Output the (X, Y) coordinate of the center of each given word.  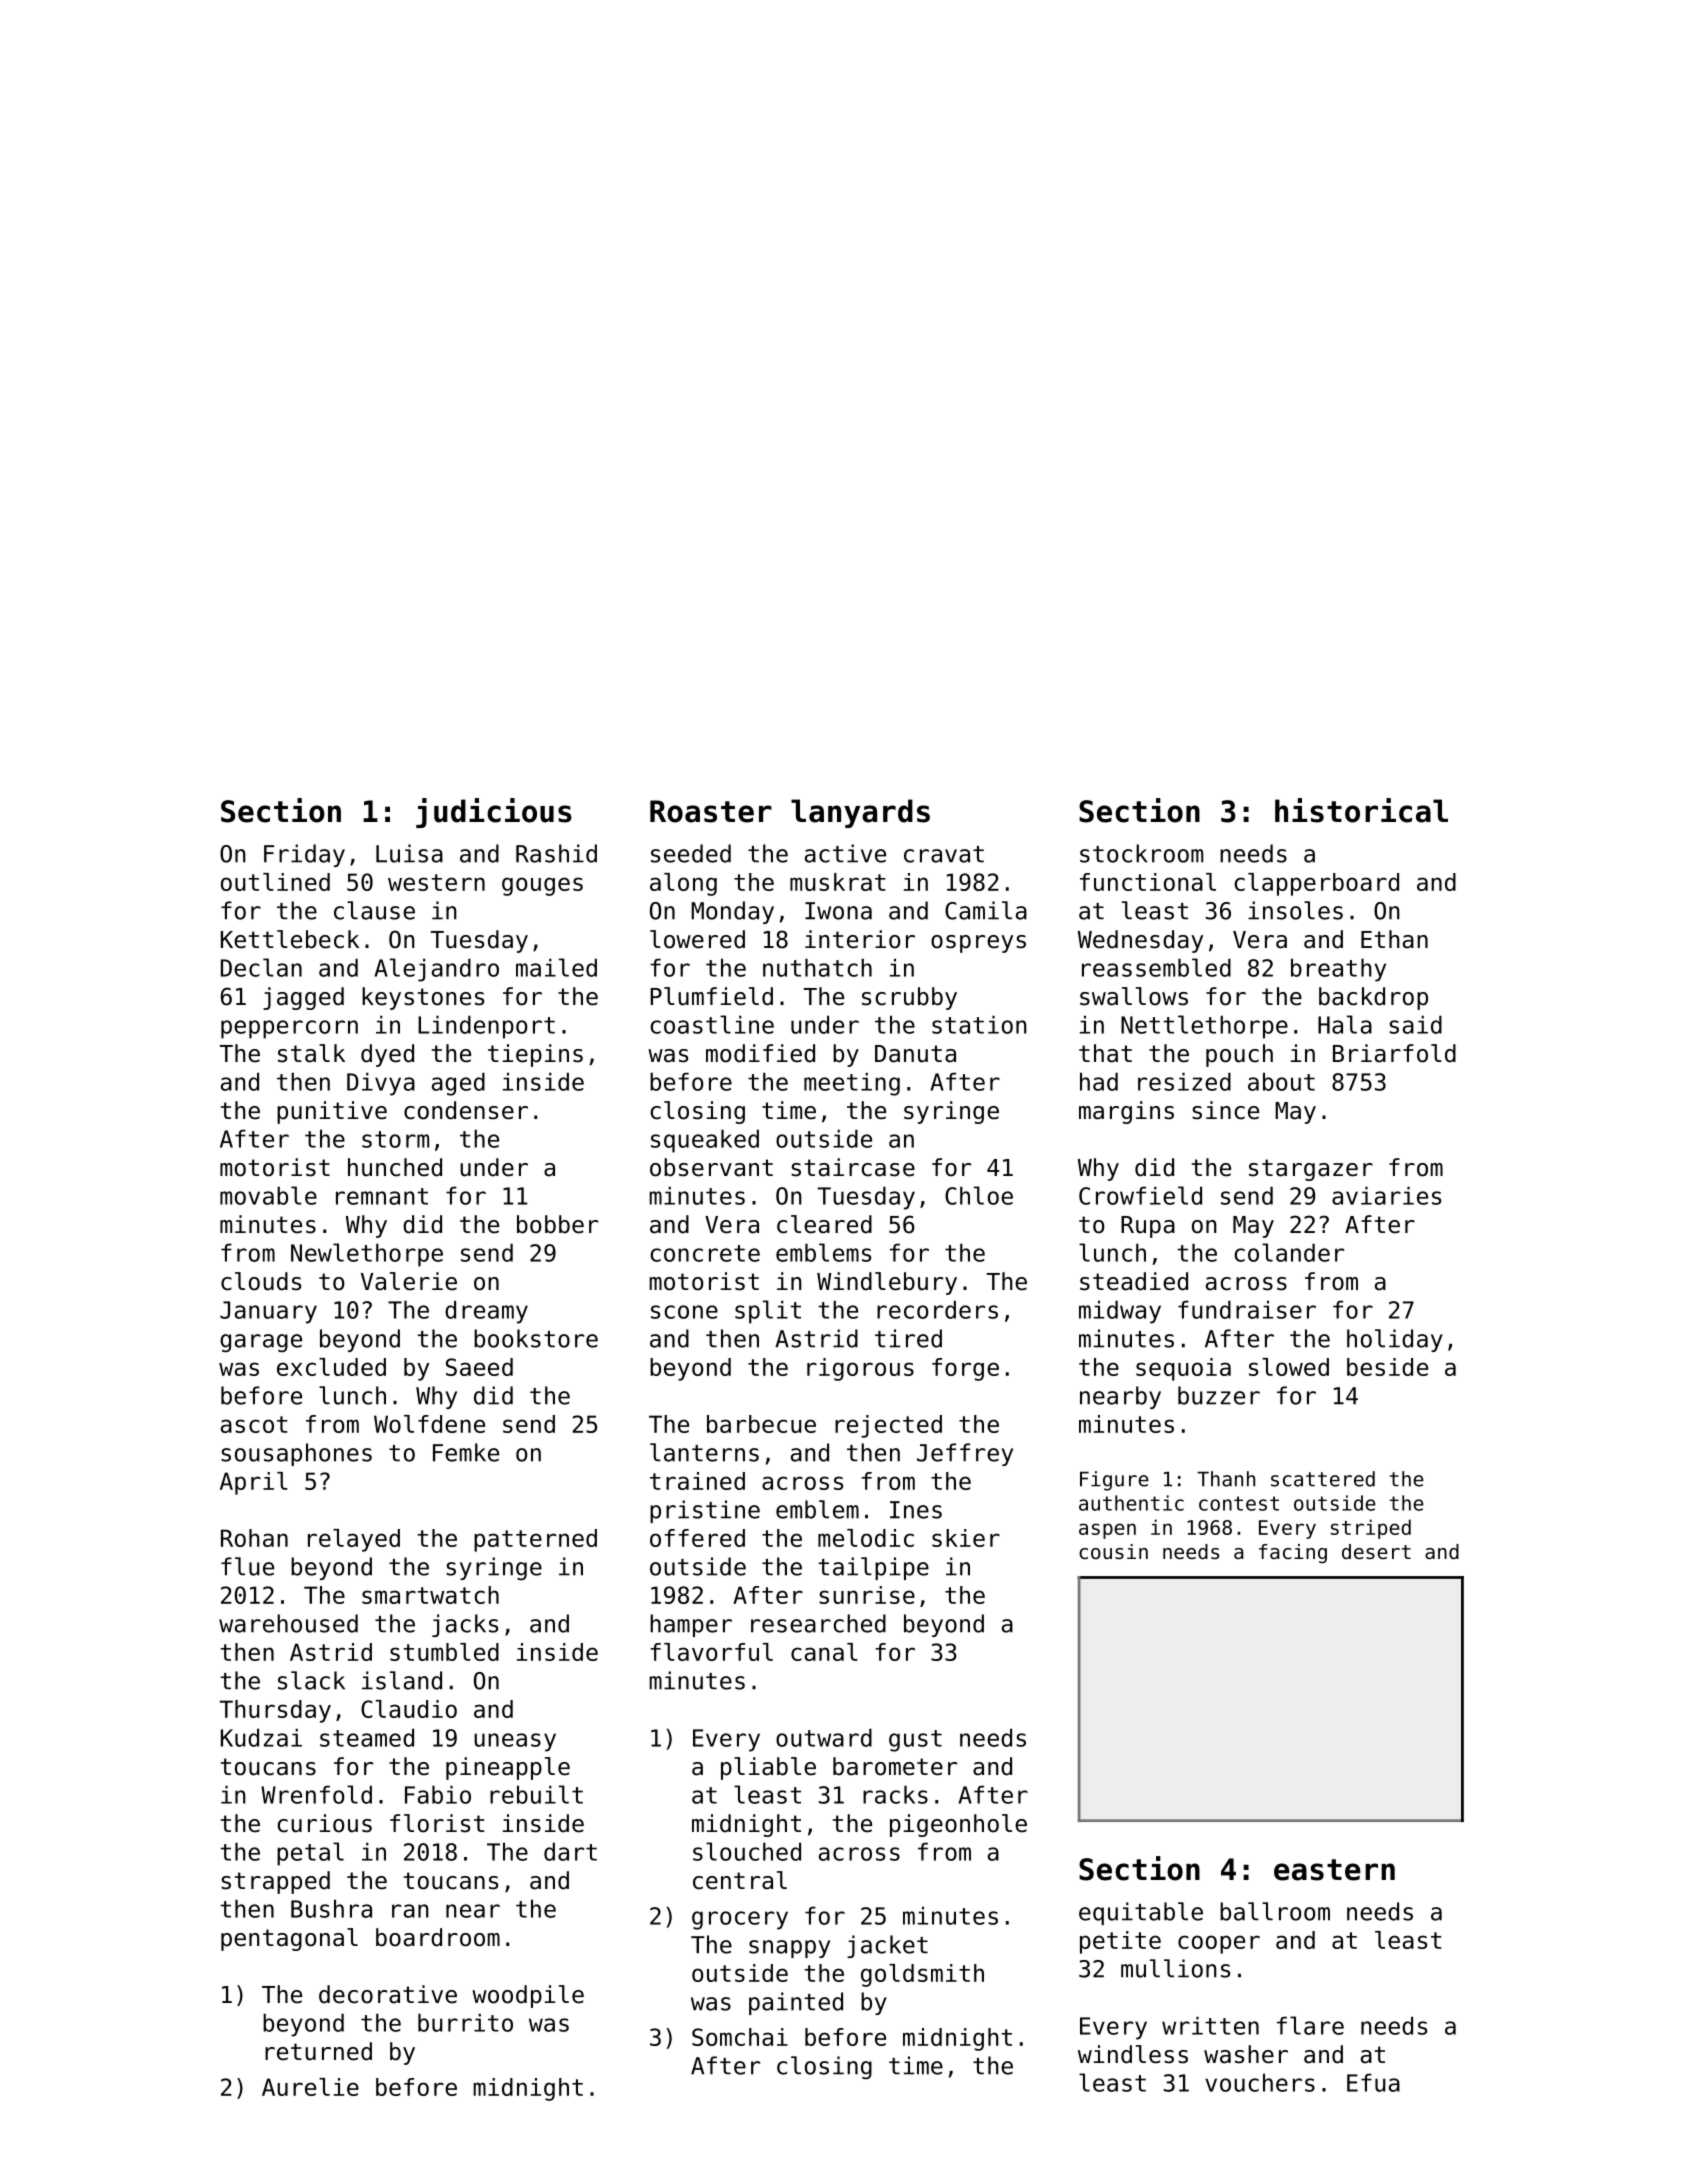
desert (1376, 1552)
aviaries (1386, 1195)
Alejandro (436, 970)
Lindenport (486, 1027)
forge (965, 1369)
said (1415, 1024)
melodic (866, 1538)
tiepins (535, 1055)
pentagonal (289, 1939)
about (1281, 1081)
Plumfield (711, 996)
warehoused (288, 1623)
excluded (331, 1367)
